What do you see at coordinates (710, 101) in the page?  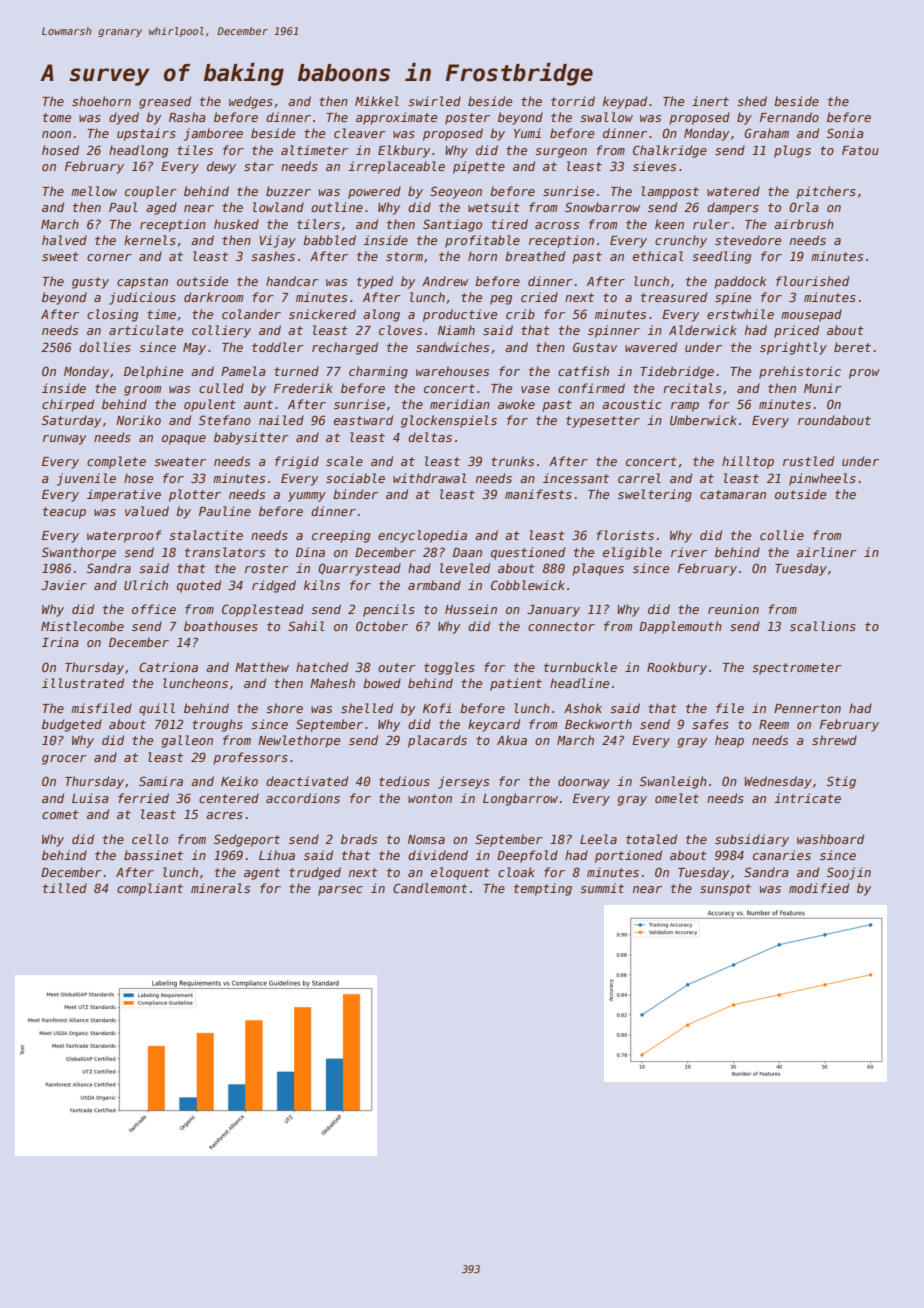 I see `inert` at bounding box center [710, 101].
